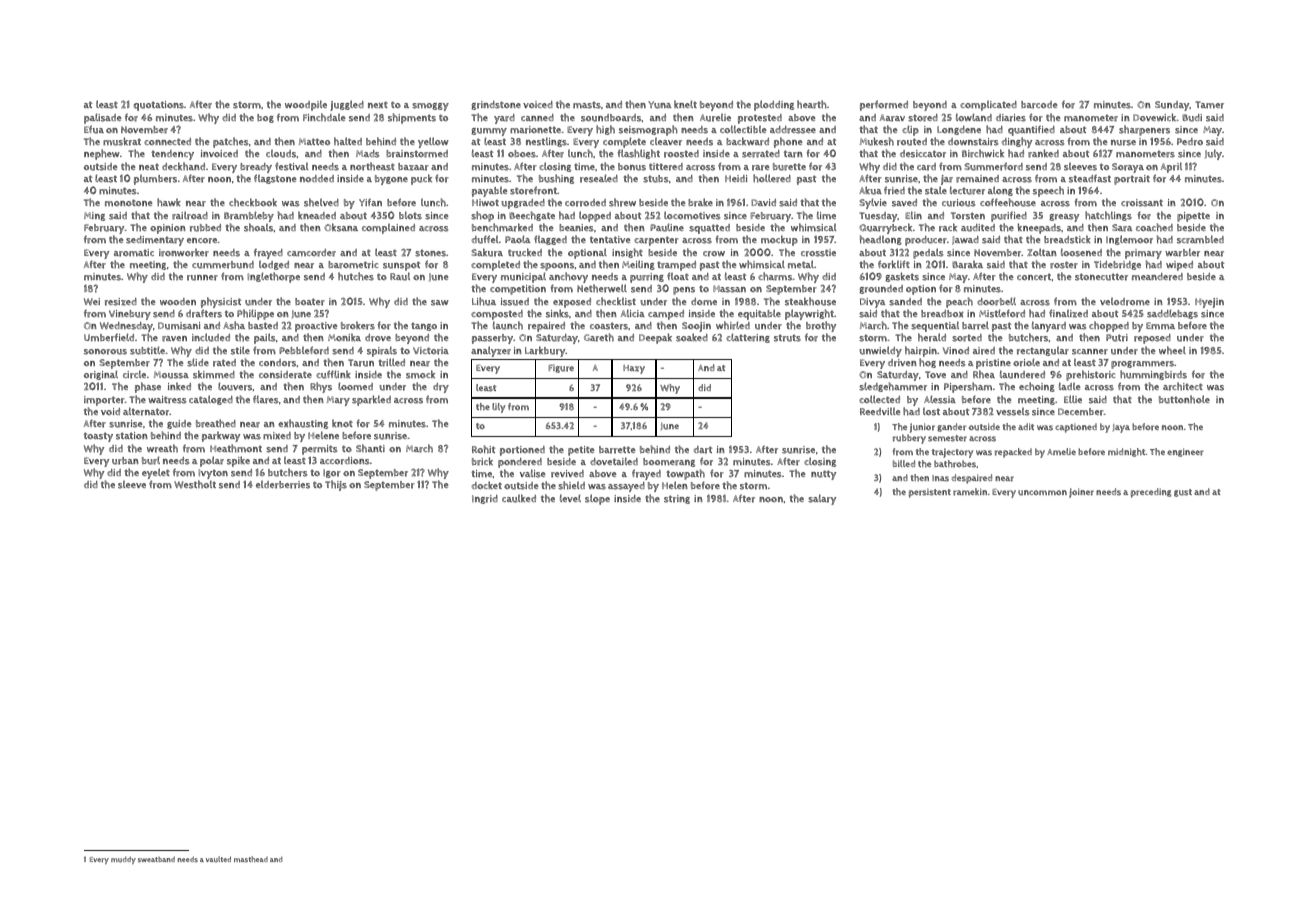  I want to click on uncommon, so click(1042, 493).
